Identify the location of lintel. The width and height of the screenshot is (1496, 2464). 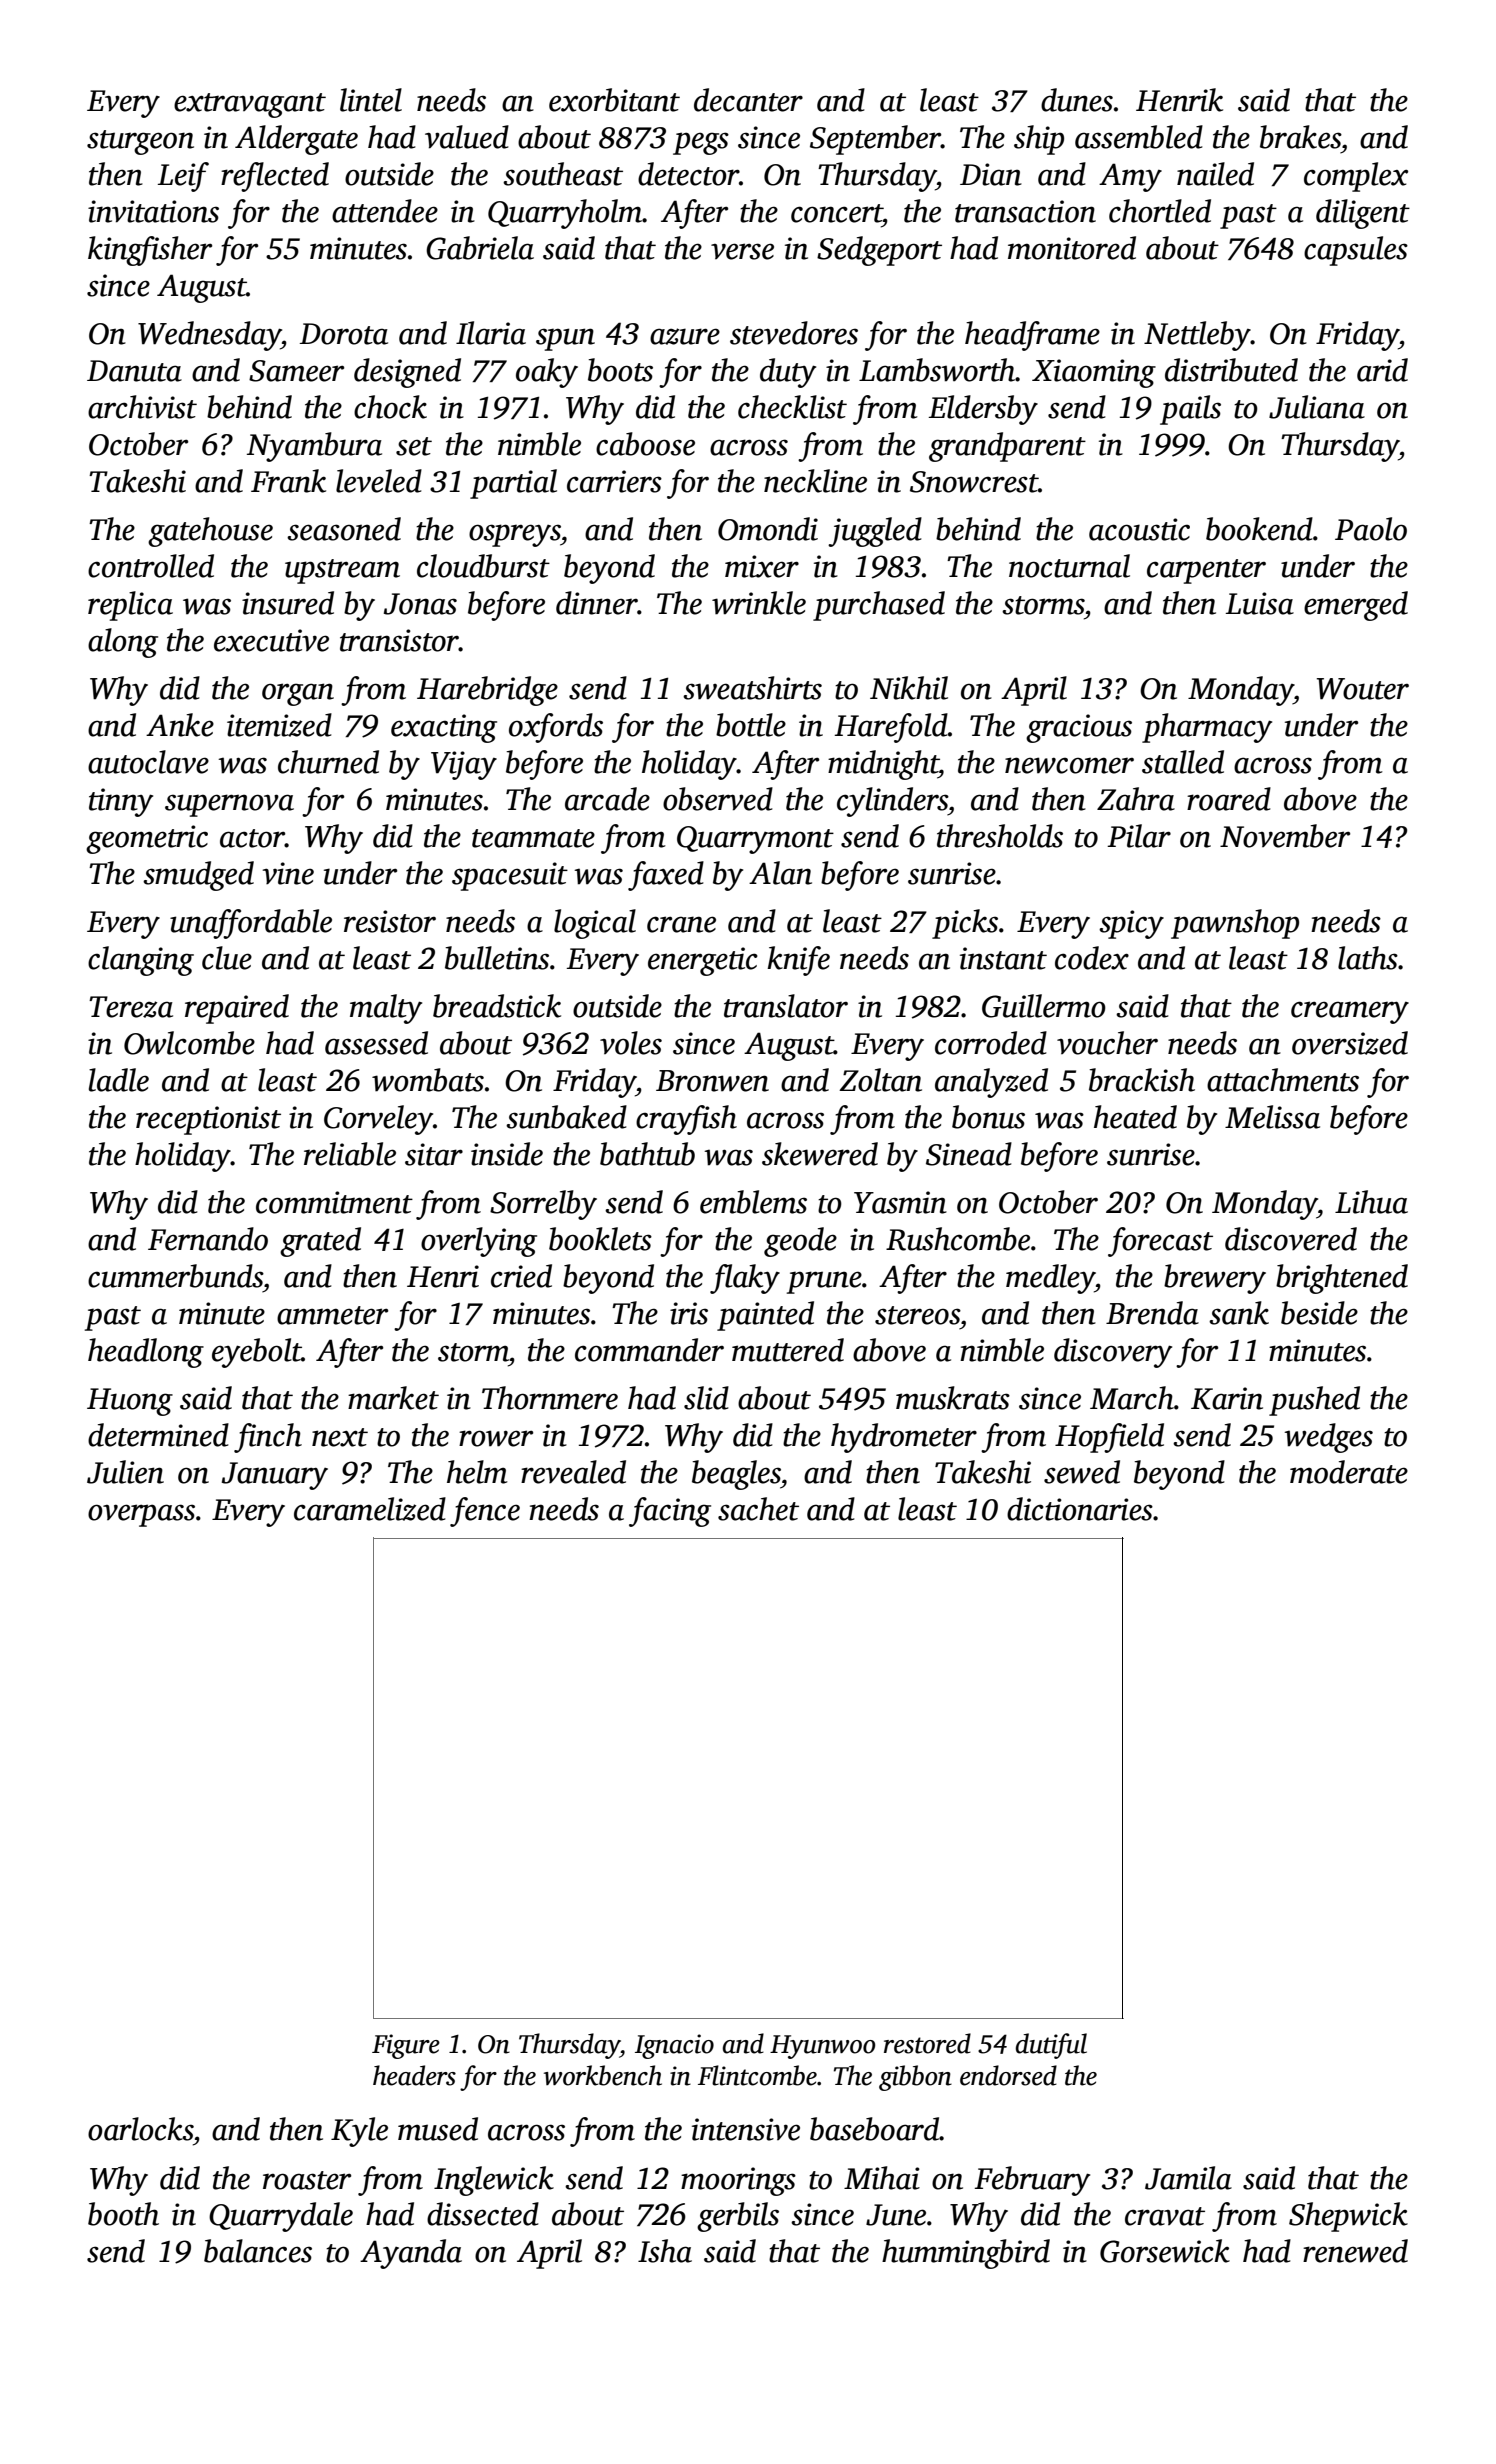
(371, 100).
